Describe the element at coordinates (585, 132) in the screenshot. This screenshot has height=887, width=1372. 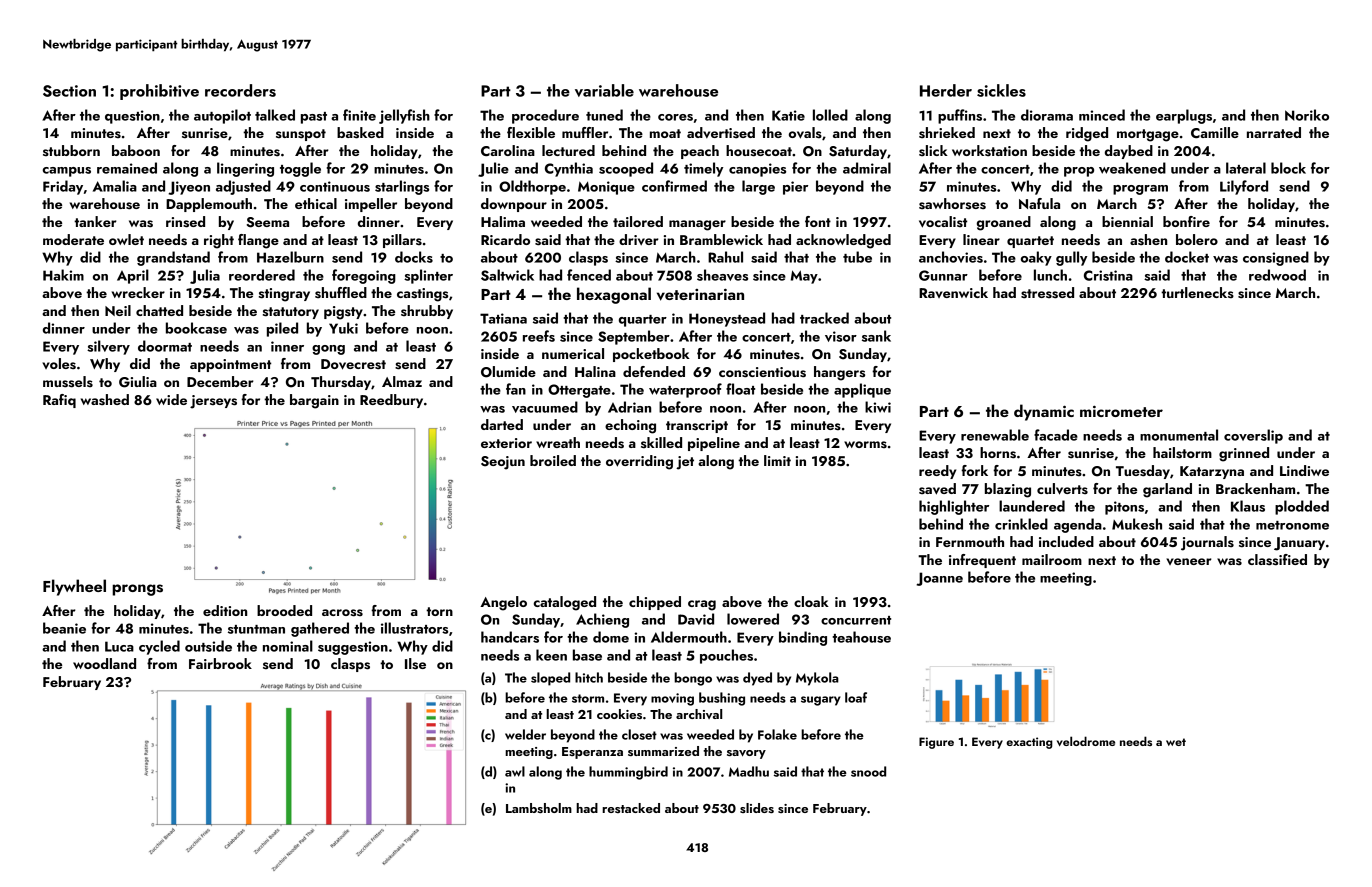
I see `muffler` at that location.
